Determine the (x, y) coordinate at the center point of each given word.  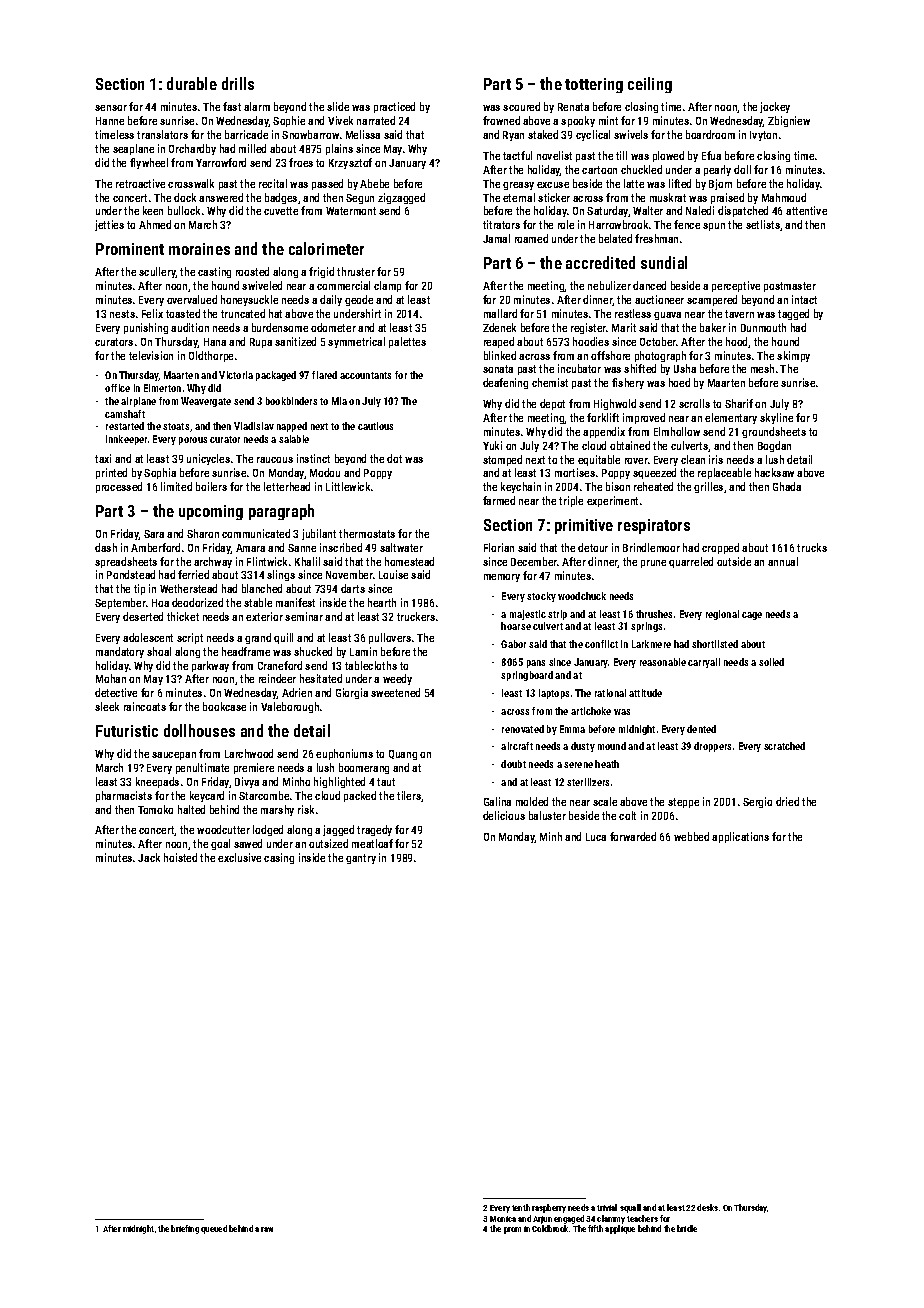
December (534, 561)
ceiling (650, 85)
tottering (594, 85)
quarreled (691, 562)
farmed (499, 500)
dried (787, 801)
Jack (149, 857)
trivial (607, 1207)
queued (214, 1229)
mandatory (120, 652)
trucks (812, 547)
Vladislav (254, 426)
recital (273, 183)
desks (707, 1207)
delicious (504, 815)
